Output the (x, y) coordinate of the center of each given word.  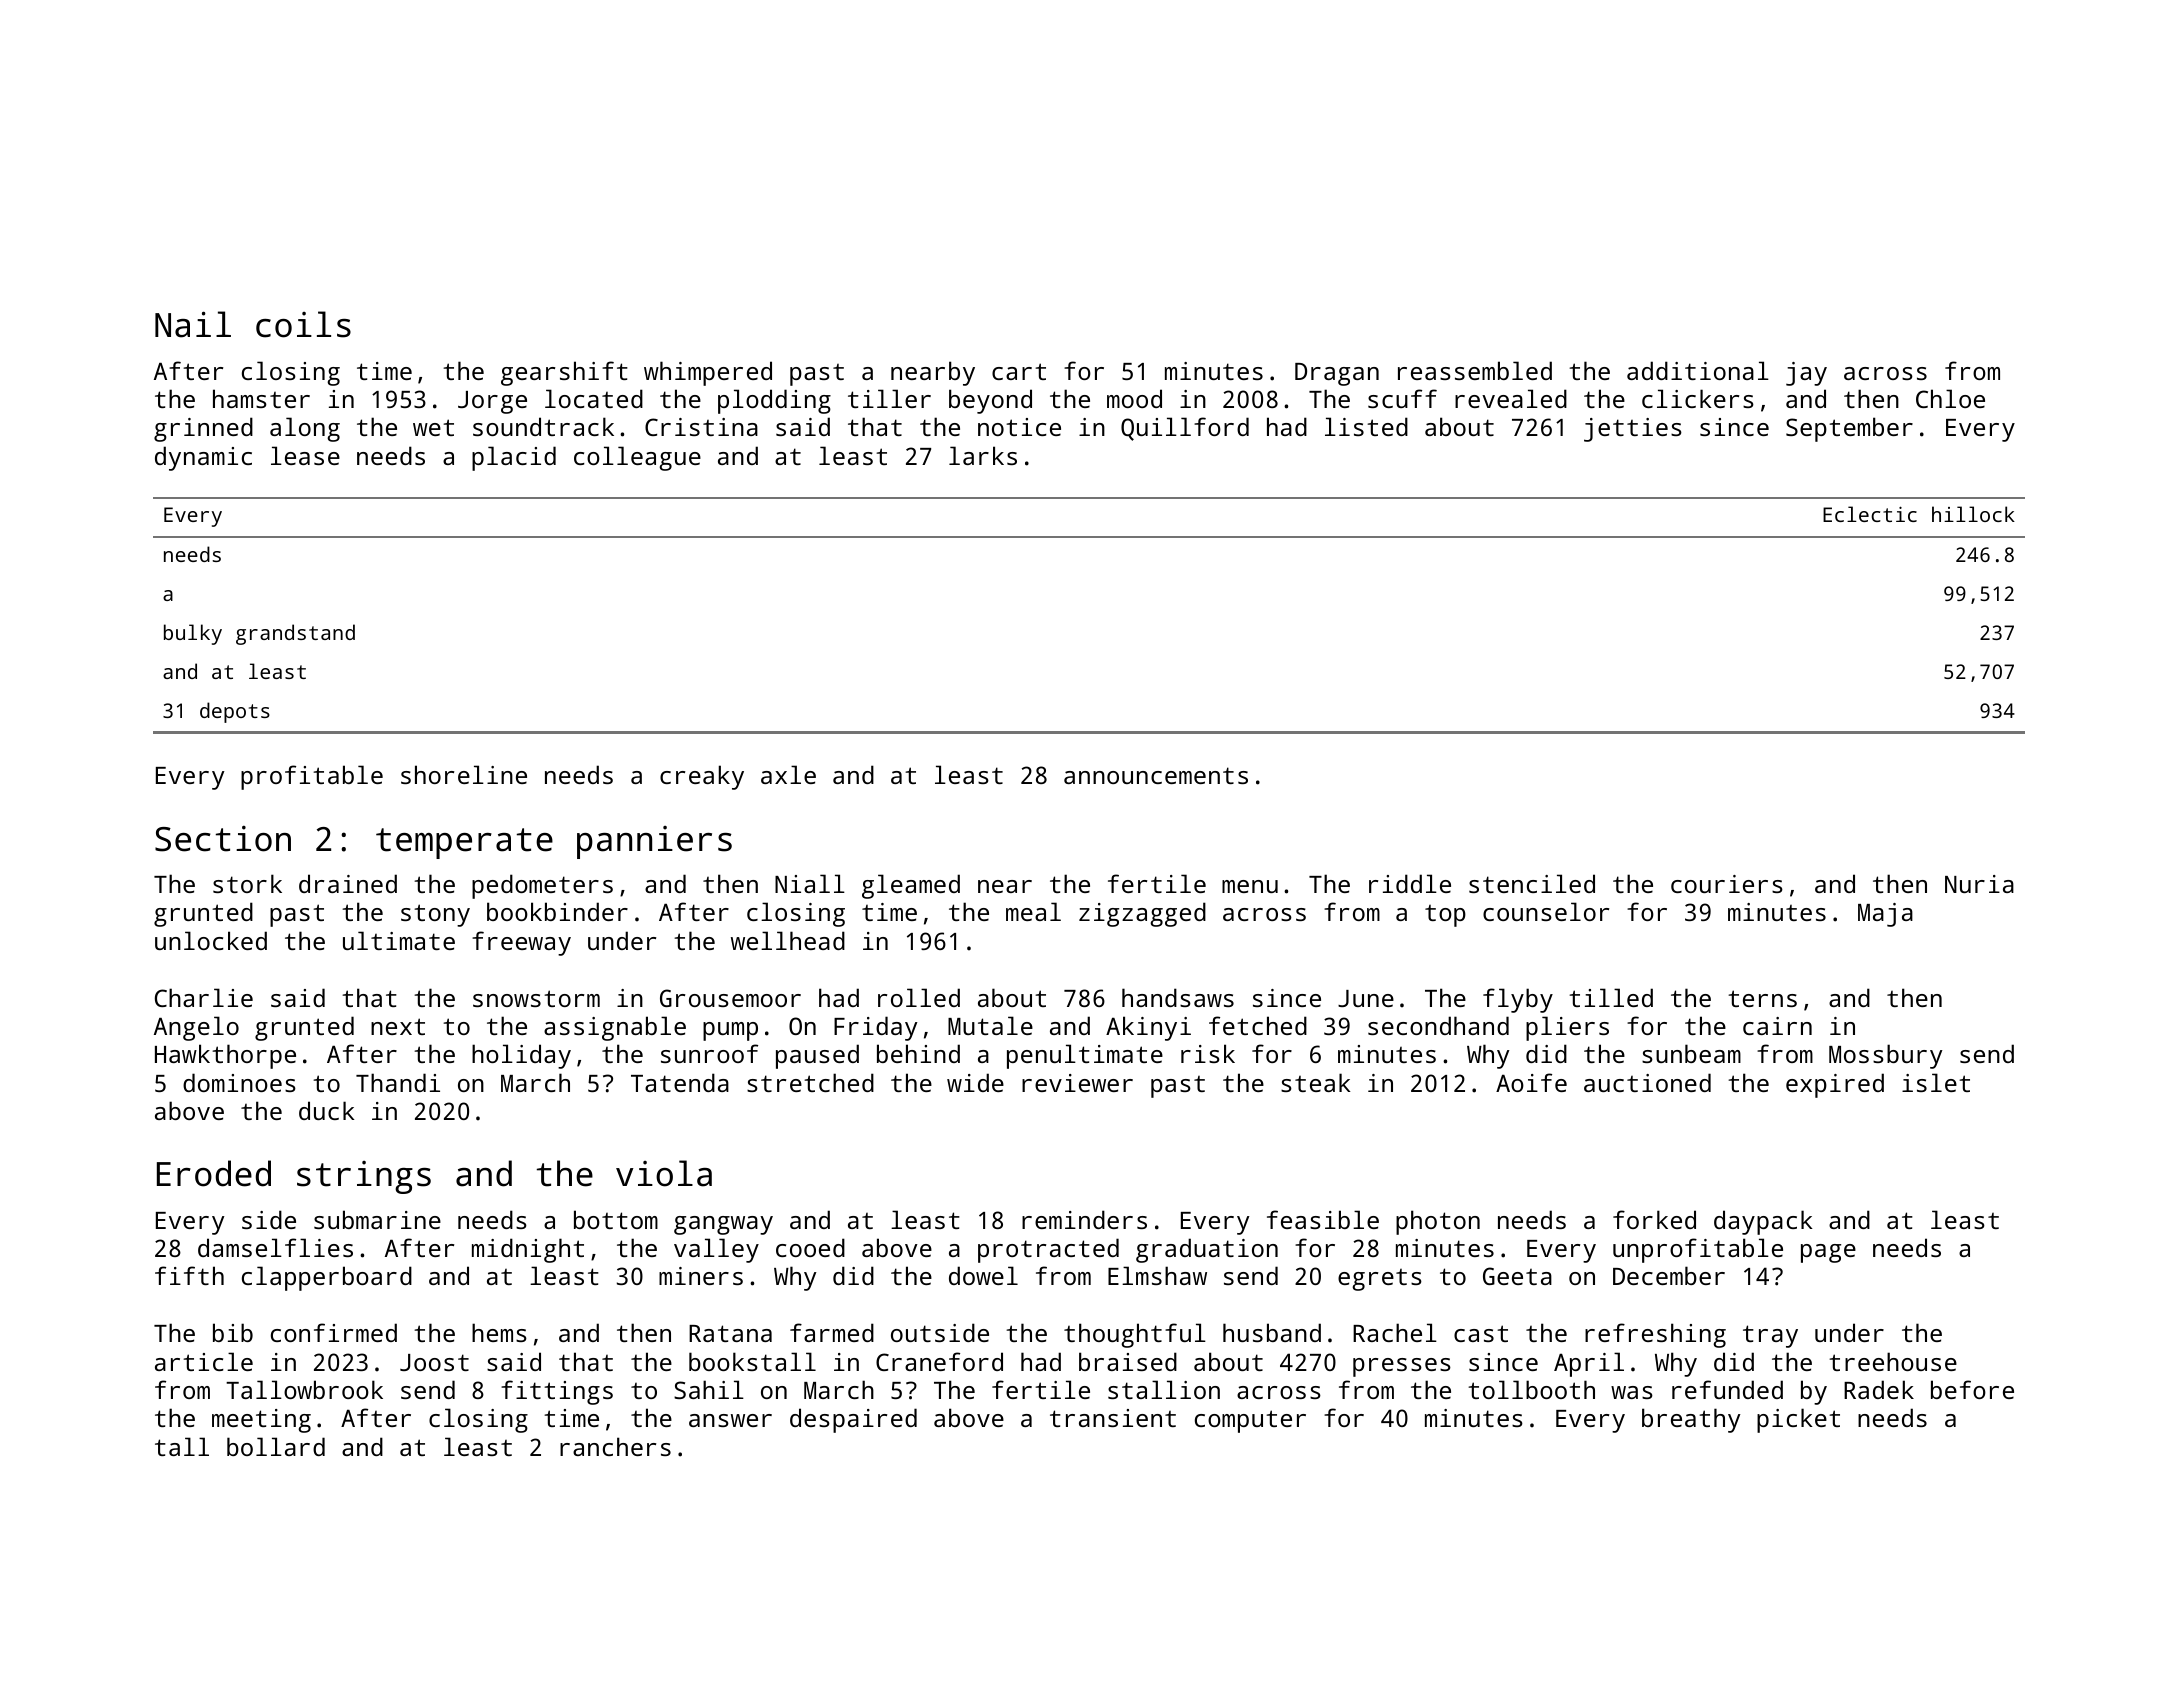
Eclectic (1870, 514)
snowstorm (536, 998)
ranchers (615, 1446)
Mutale (990, 1025)
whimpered (708, 373)
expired (1835, 1085)
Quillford (1185, 429)
